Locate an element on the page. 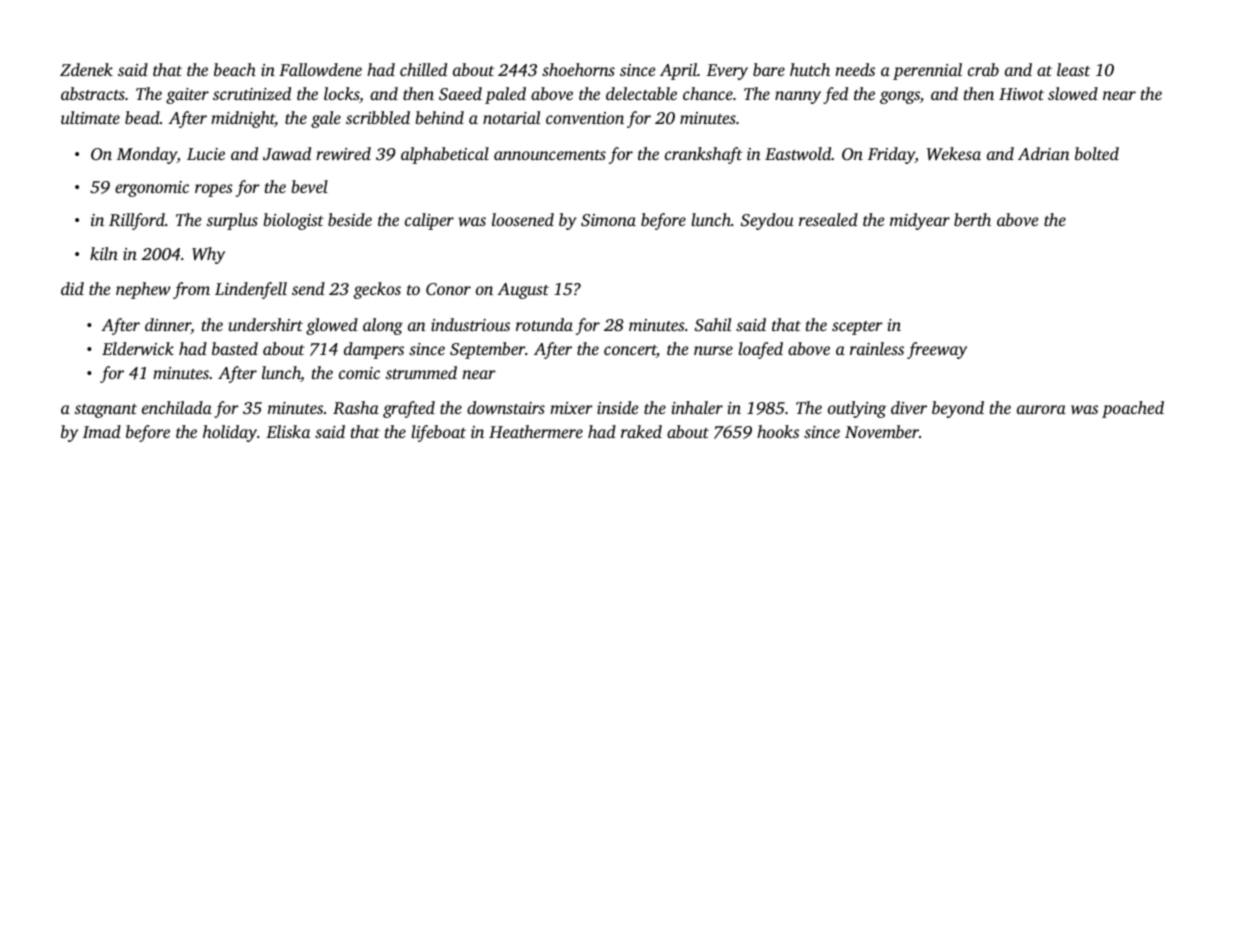  behind is located at coordinates (439, 117).
